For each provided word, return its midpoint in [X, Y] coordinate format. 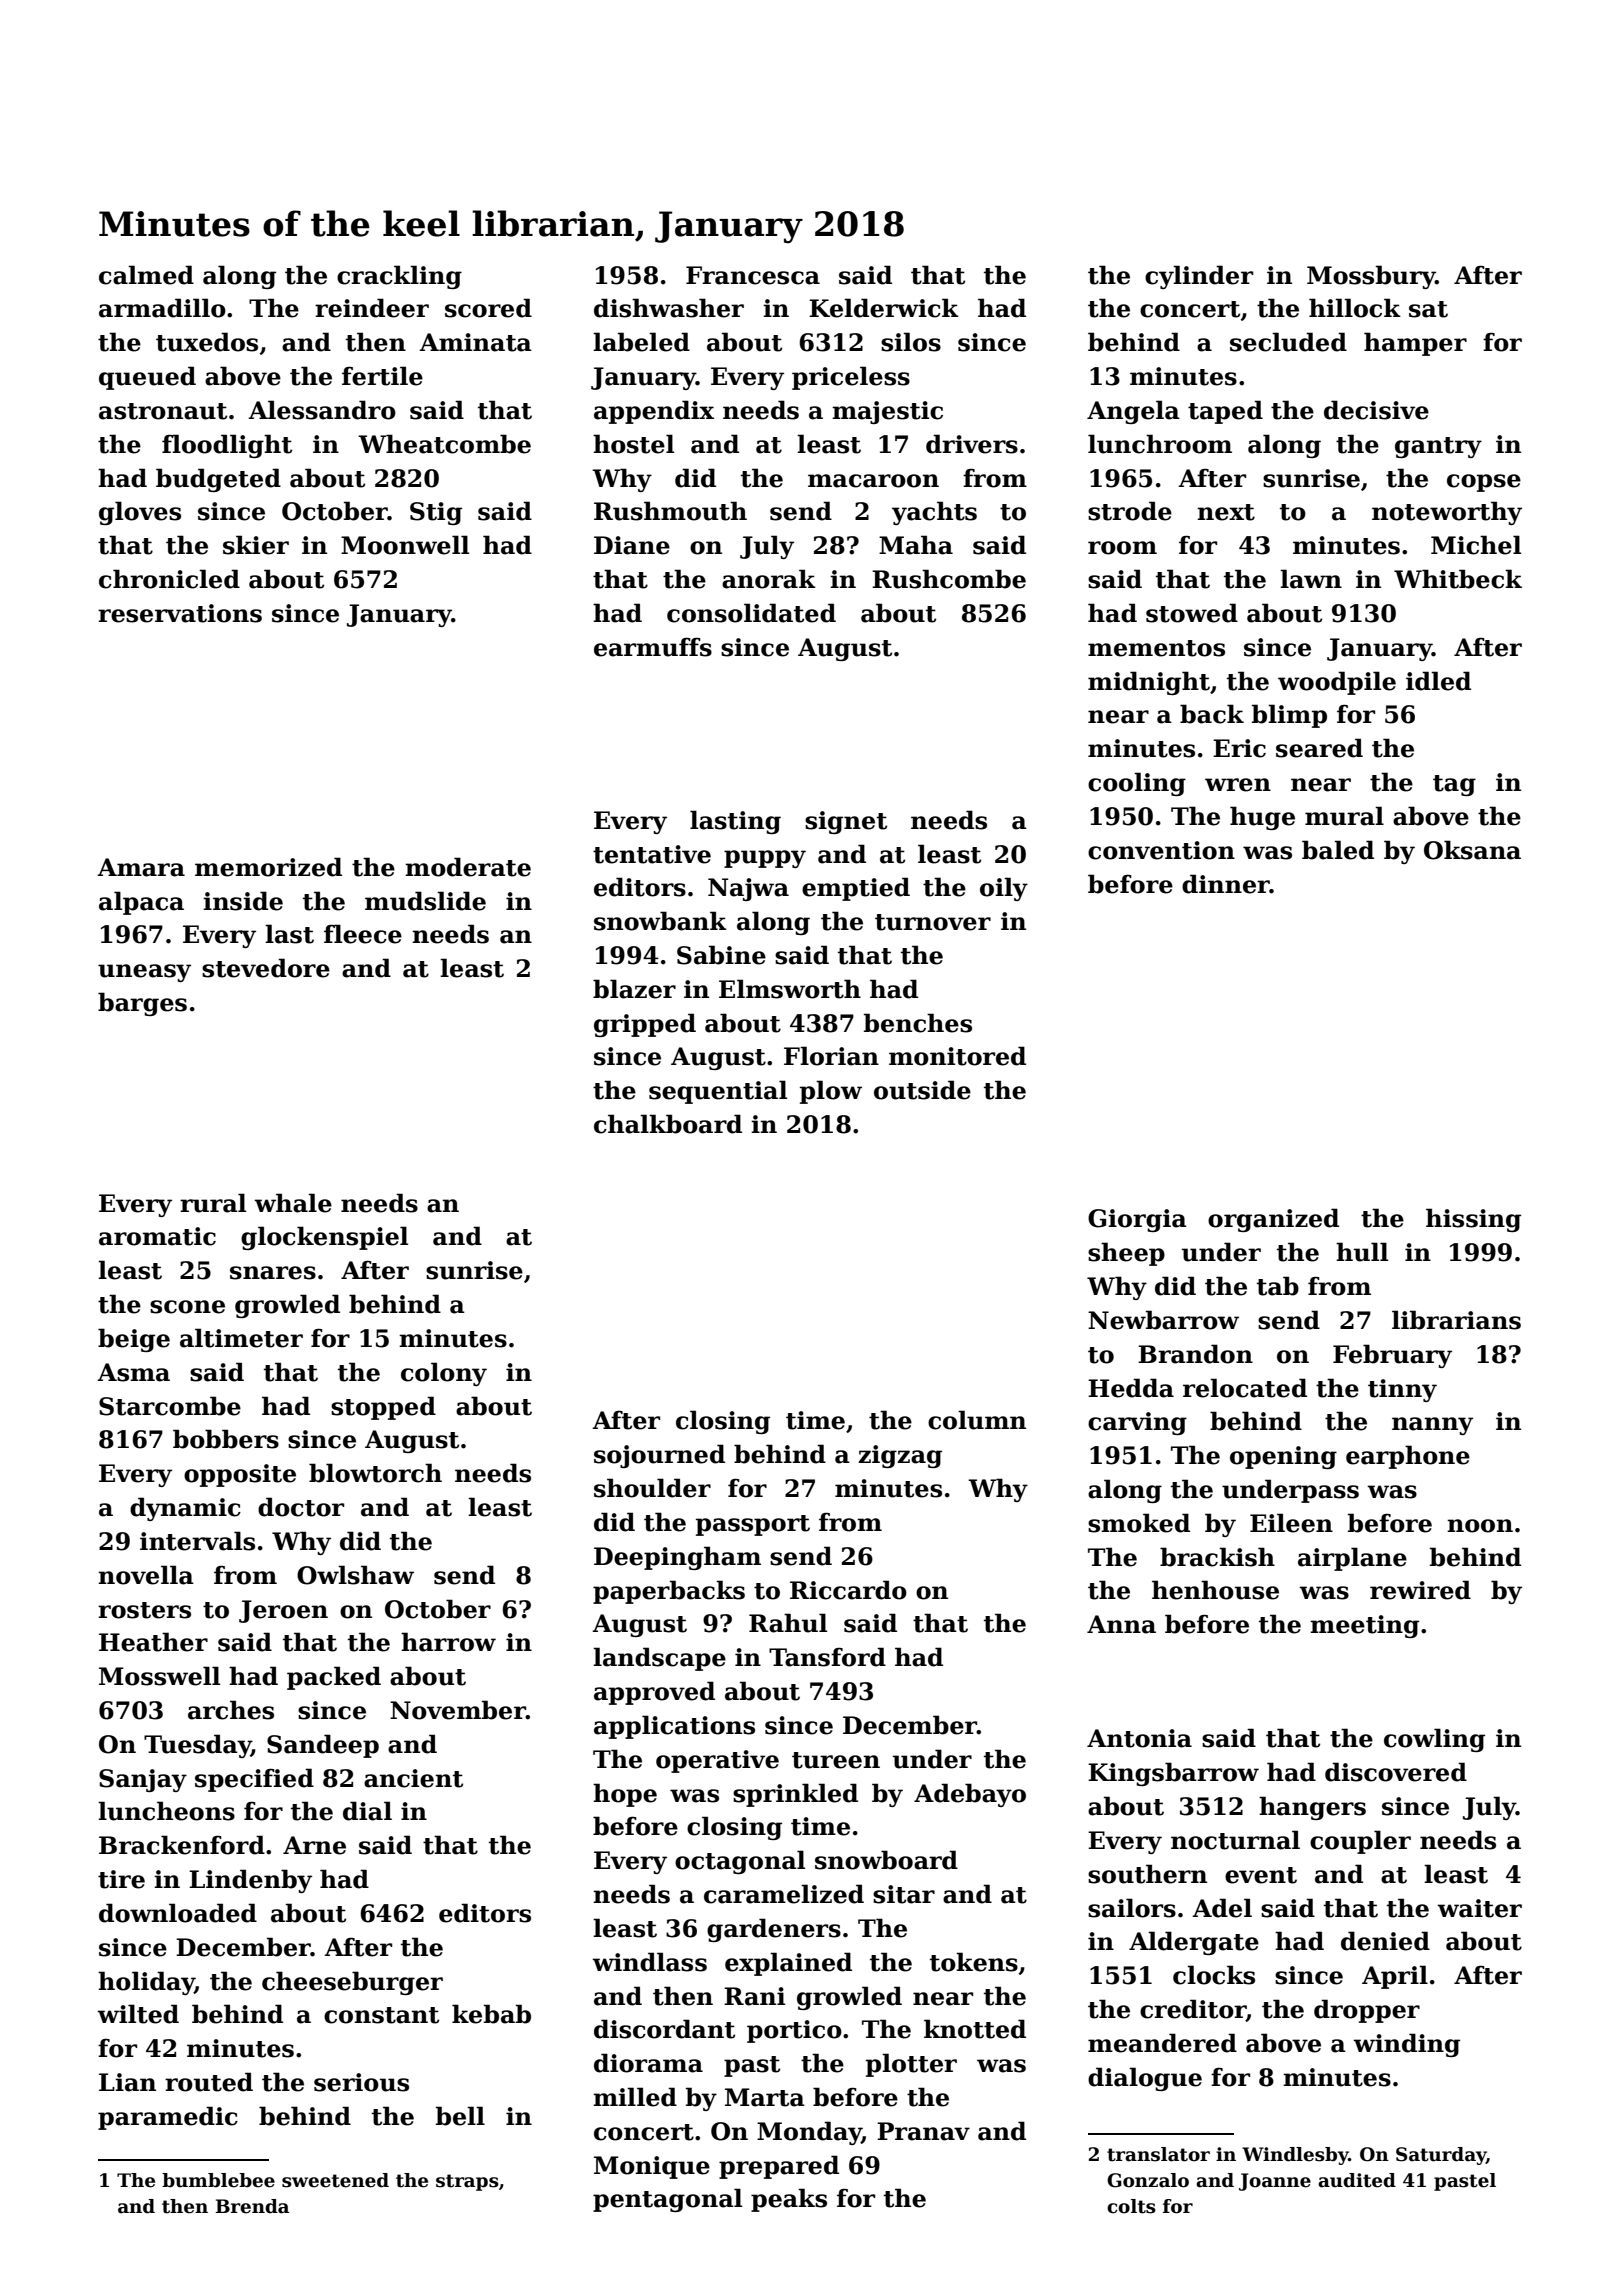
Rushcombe [949, 579]
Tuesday [197, 1746]
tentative [652, 854]
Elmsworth [790, 989]
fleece [363, 934]
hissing [1473, 1220]
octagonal [740, 1862]
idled [1438, 681]
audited [1357, 2180]
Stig [436, 513]
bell [460, 2116]
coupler [1360, 1842]
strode [1130, 511]
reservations [180, 613]
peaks [789, 2200]
